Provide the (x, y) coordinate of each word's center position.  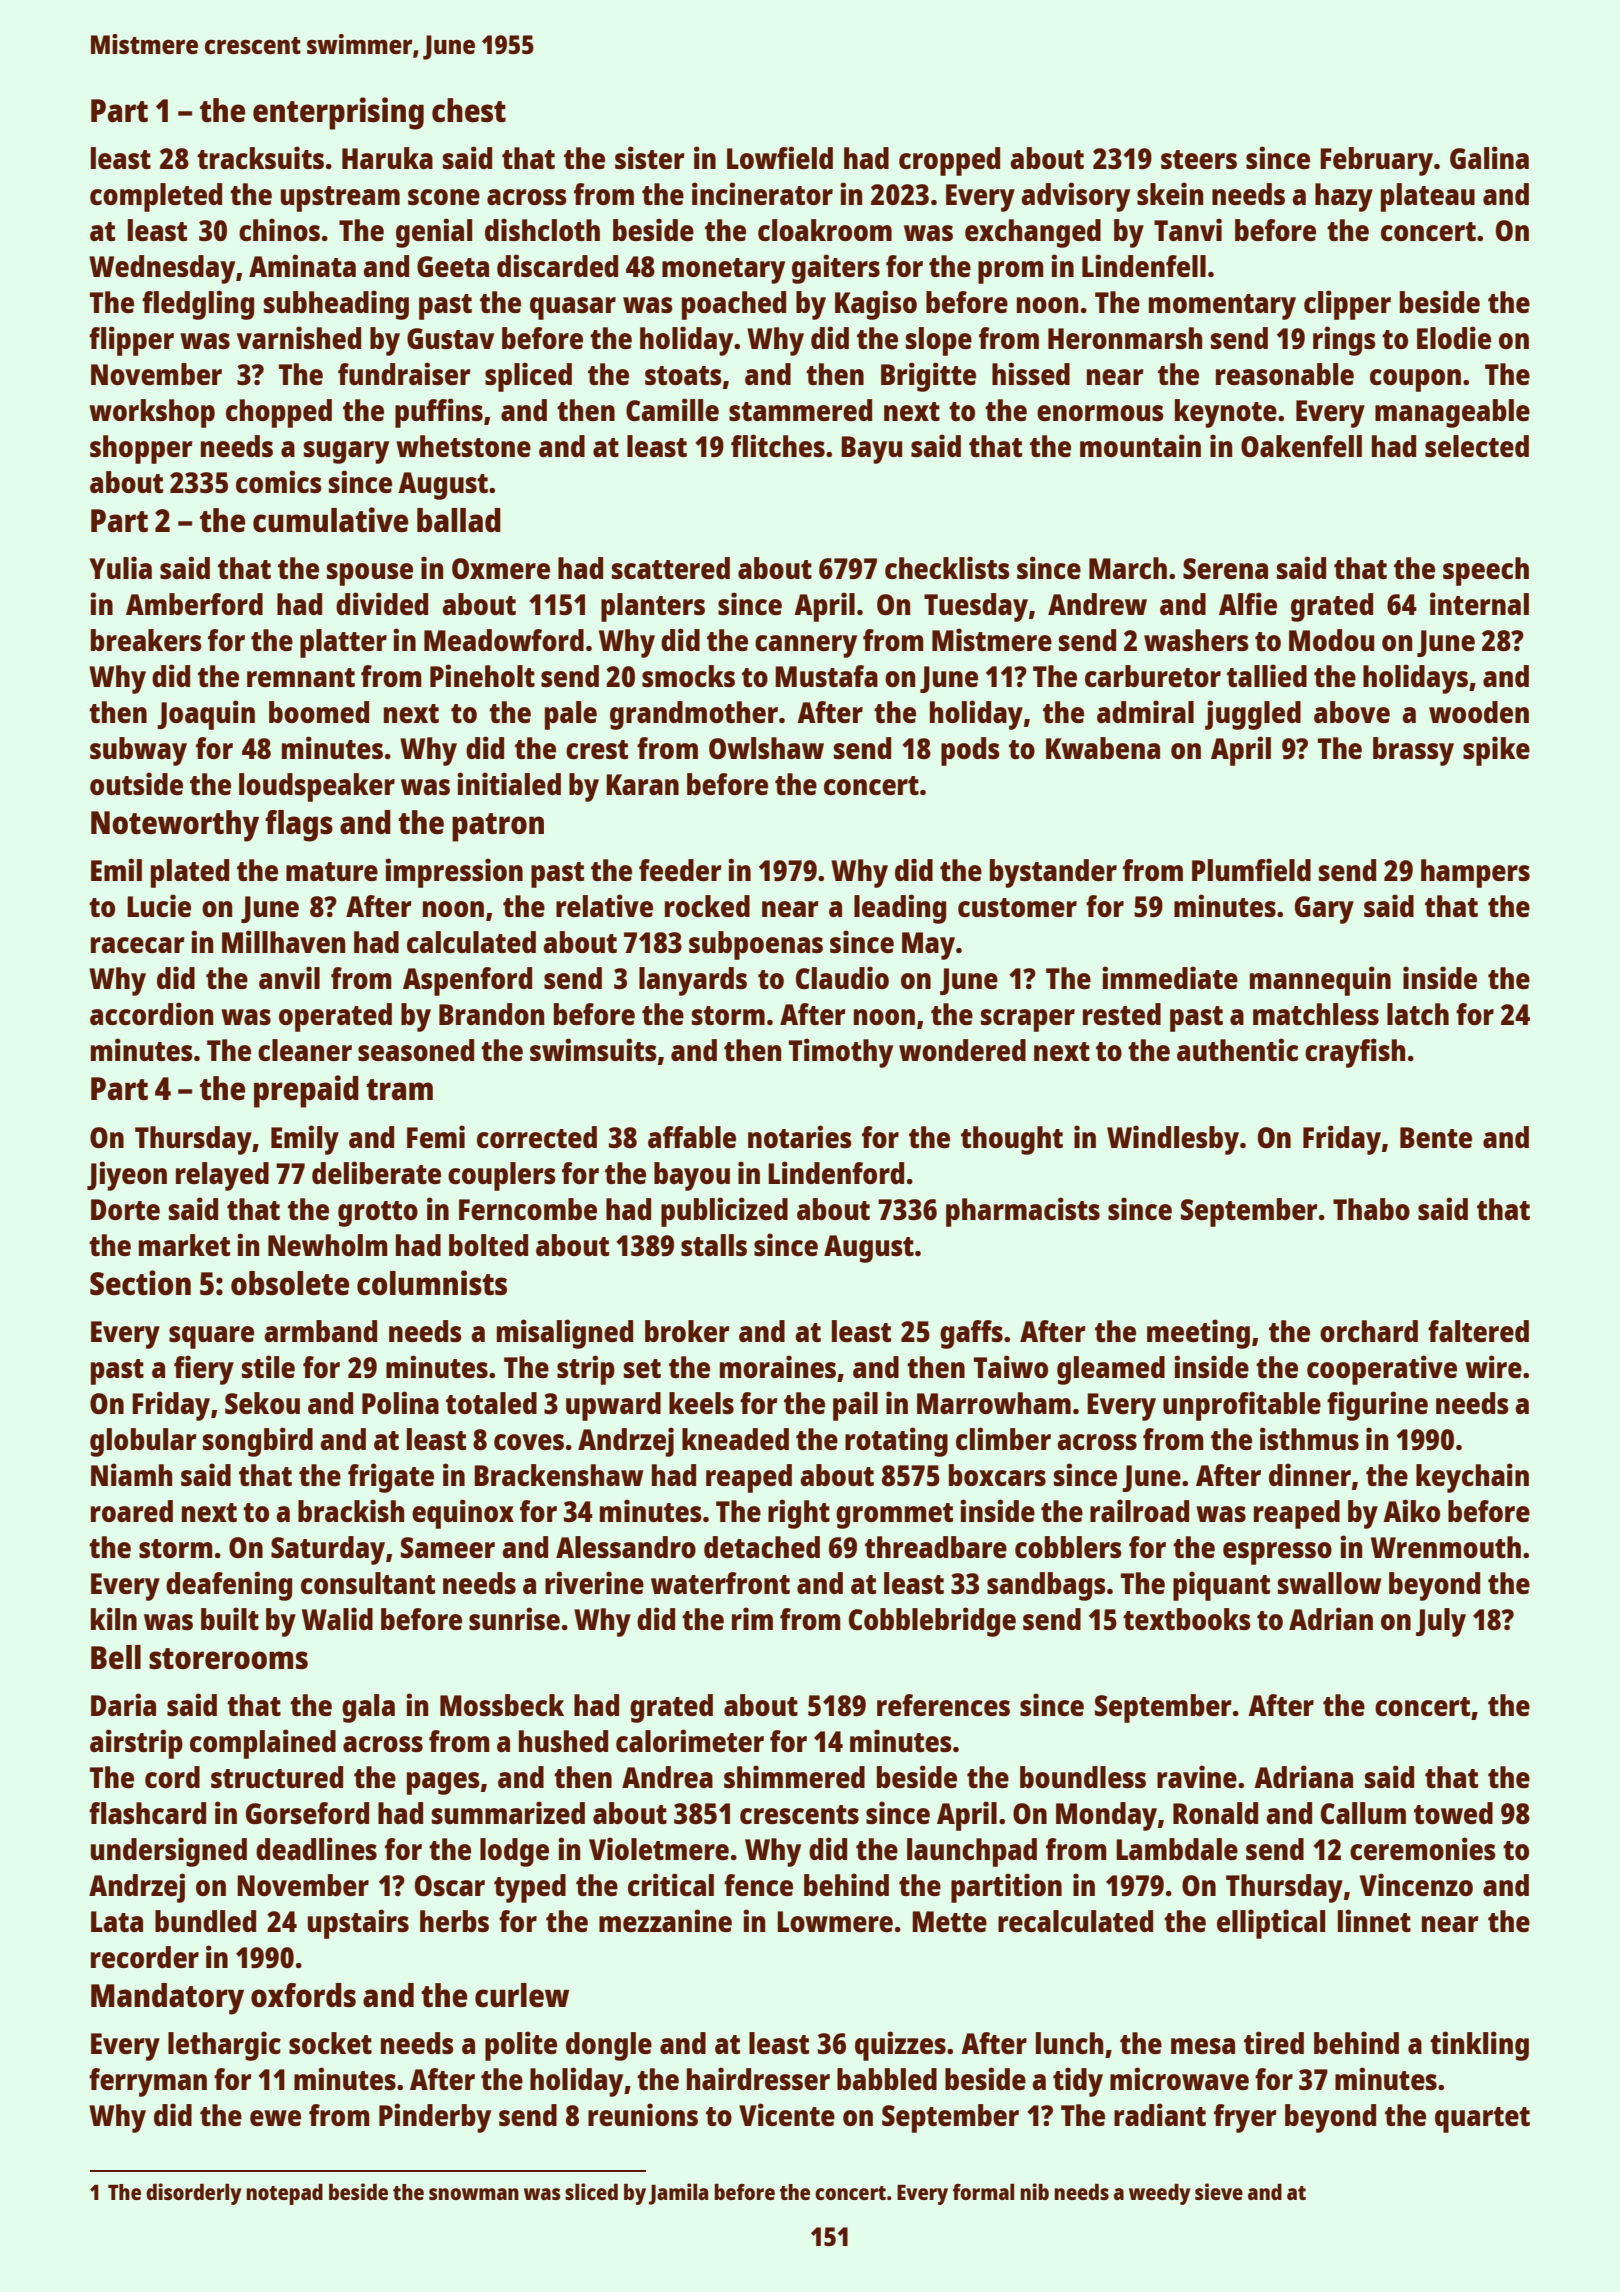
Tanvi (1188, 229)
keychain (1472, 1478)
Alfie (1248, 603)
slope (939, 341)
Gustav (450, 338)
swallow (1329, 1583)
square (211, 1337)
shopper (141, 449)
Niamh (131, 1474)
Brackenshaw (558, 1475)
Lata (117, 1921)
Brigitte (928, 377)
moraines (778, 1366)
